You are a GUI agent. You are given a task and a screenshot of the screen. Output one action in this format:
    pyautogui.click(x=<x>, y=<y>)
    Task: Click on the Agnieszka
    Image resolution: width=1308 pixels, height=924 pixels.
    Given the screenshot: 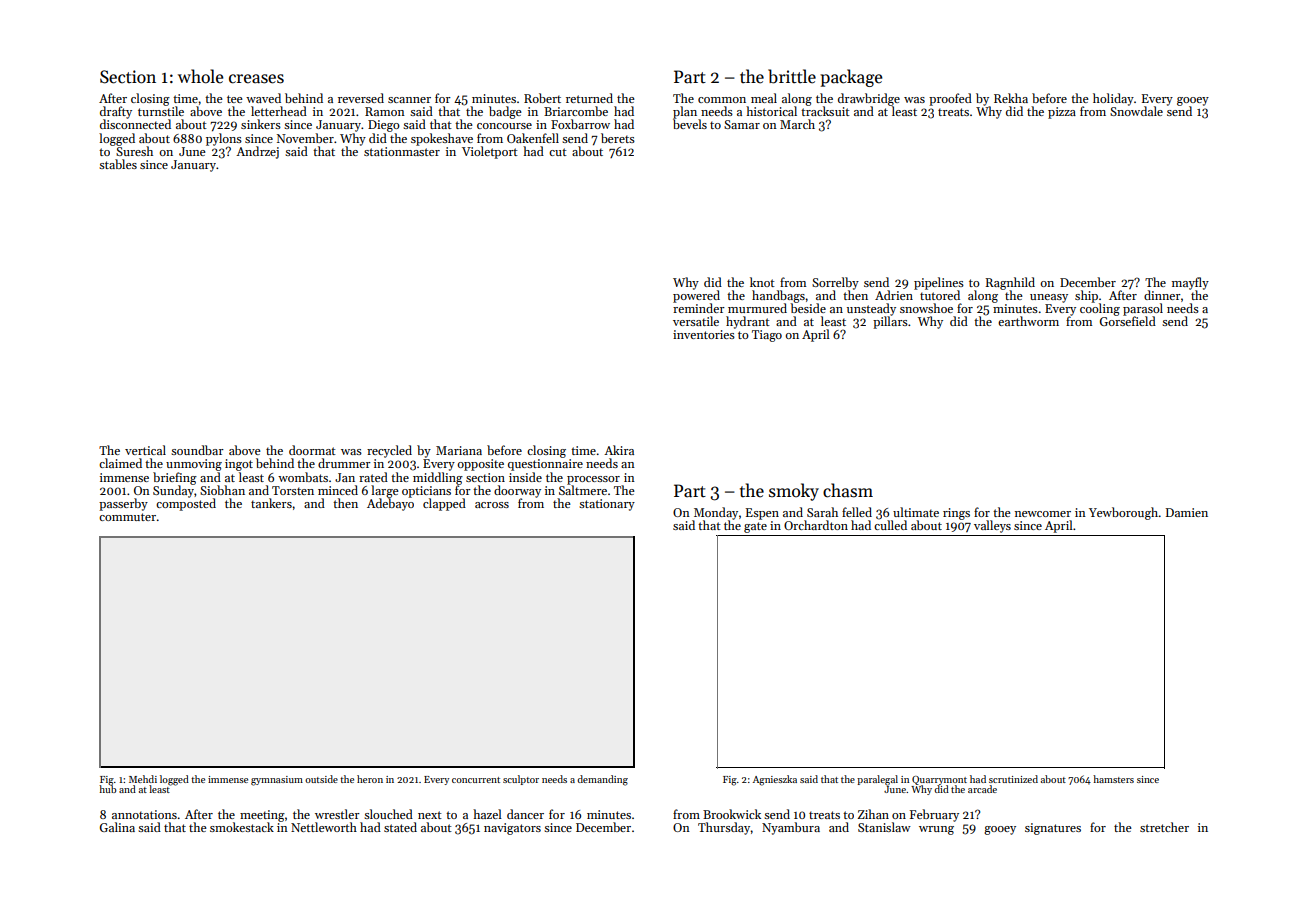 What is the action you would take?
    pyautogui.click(x=775, y=780)
